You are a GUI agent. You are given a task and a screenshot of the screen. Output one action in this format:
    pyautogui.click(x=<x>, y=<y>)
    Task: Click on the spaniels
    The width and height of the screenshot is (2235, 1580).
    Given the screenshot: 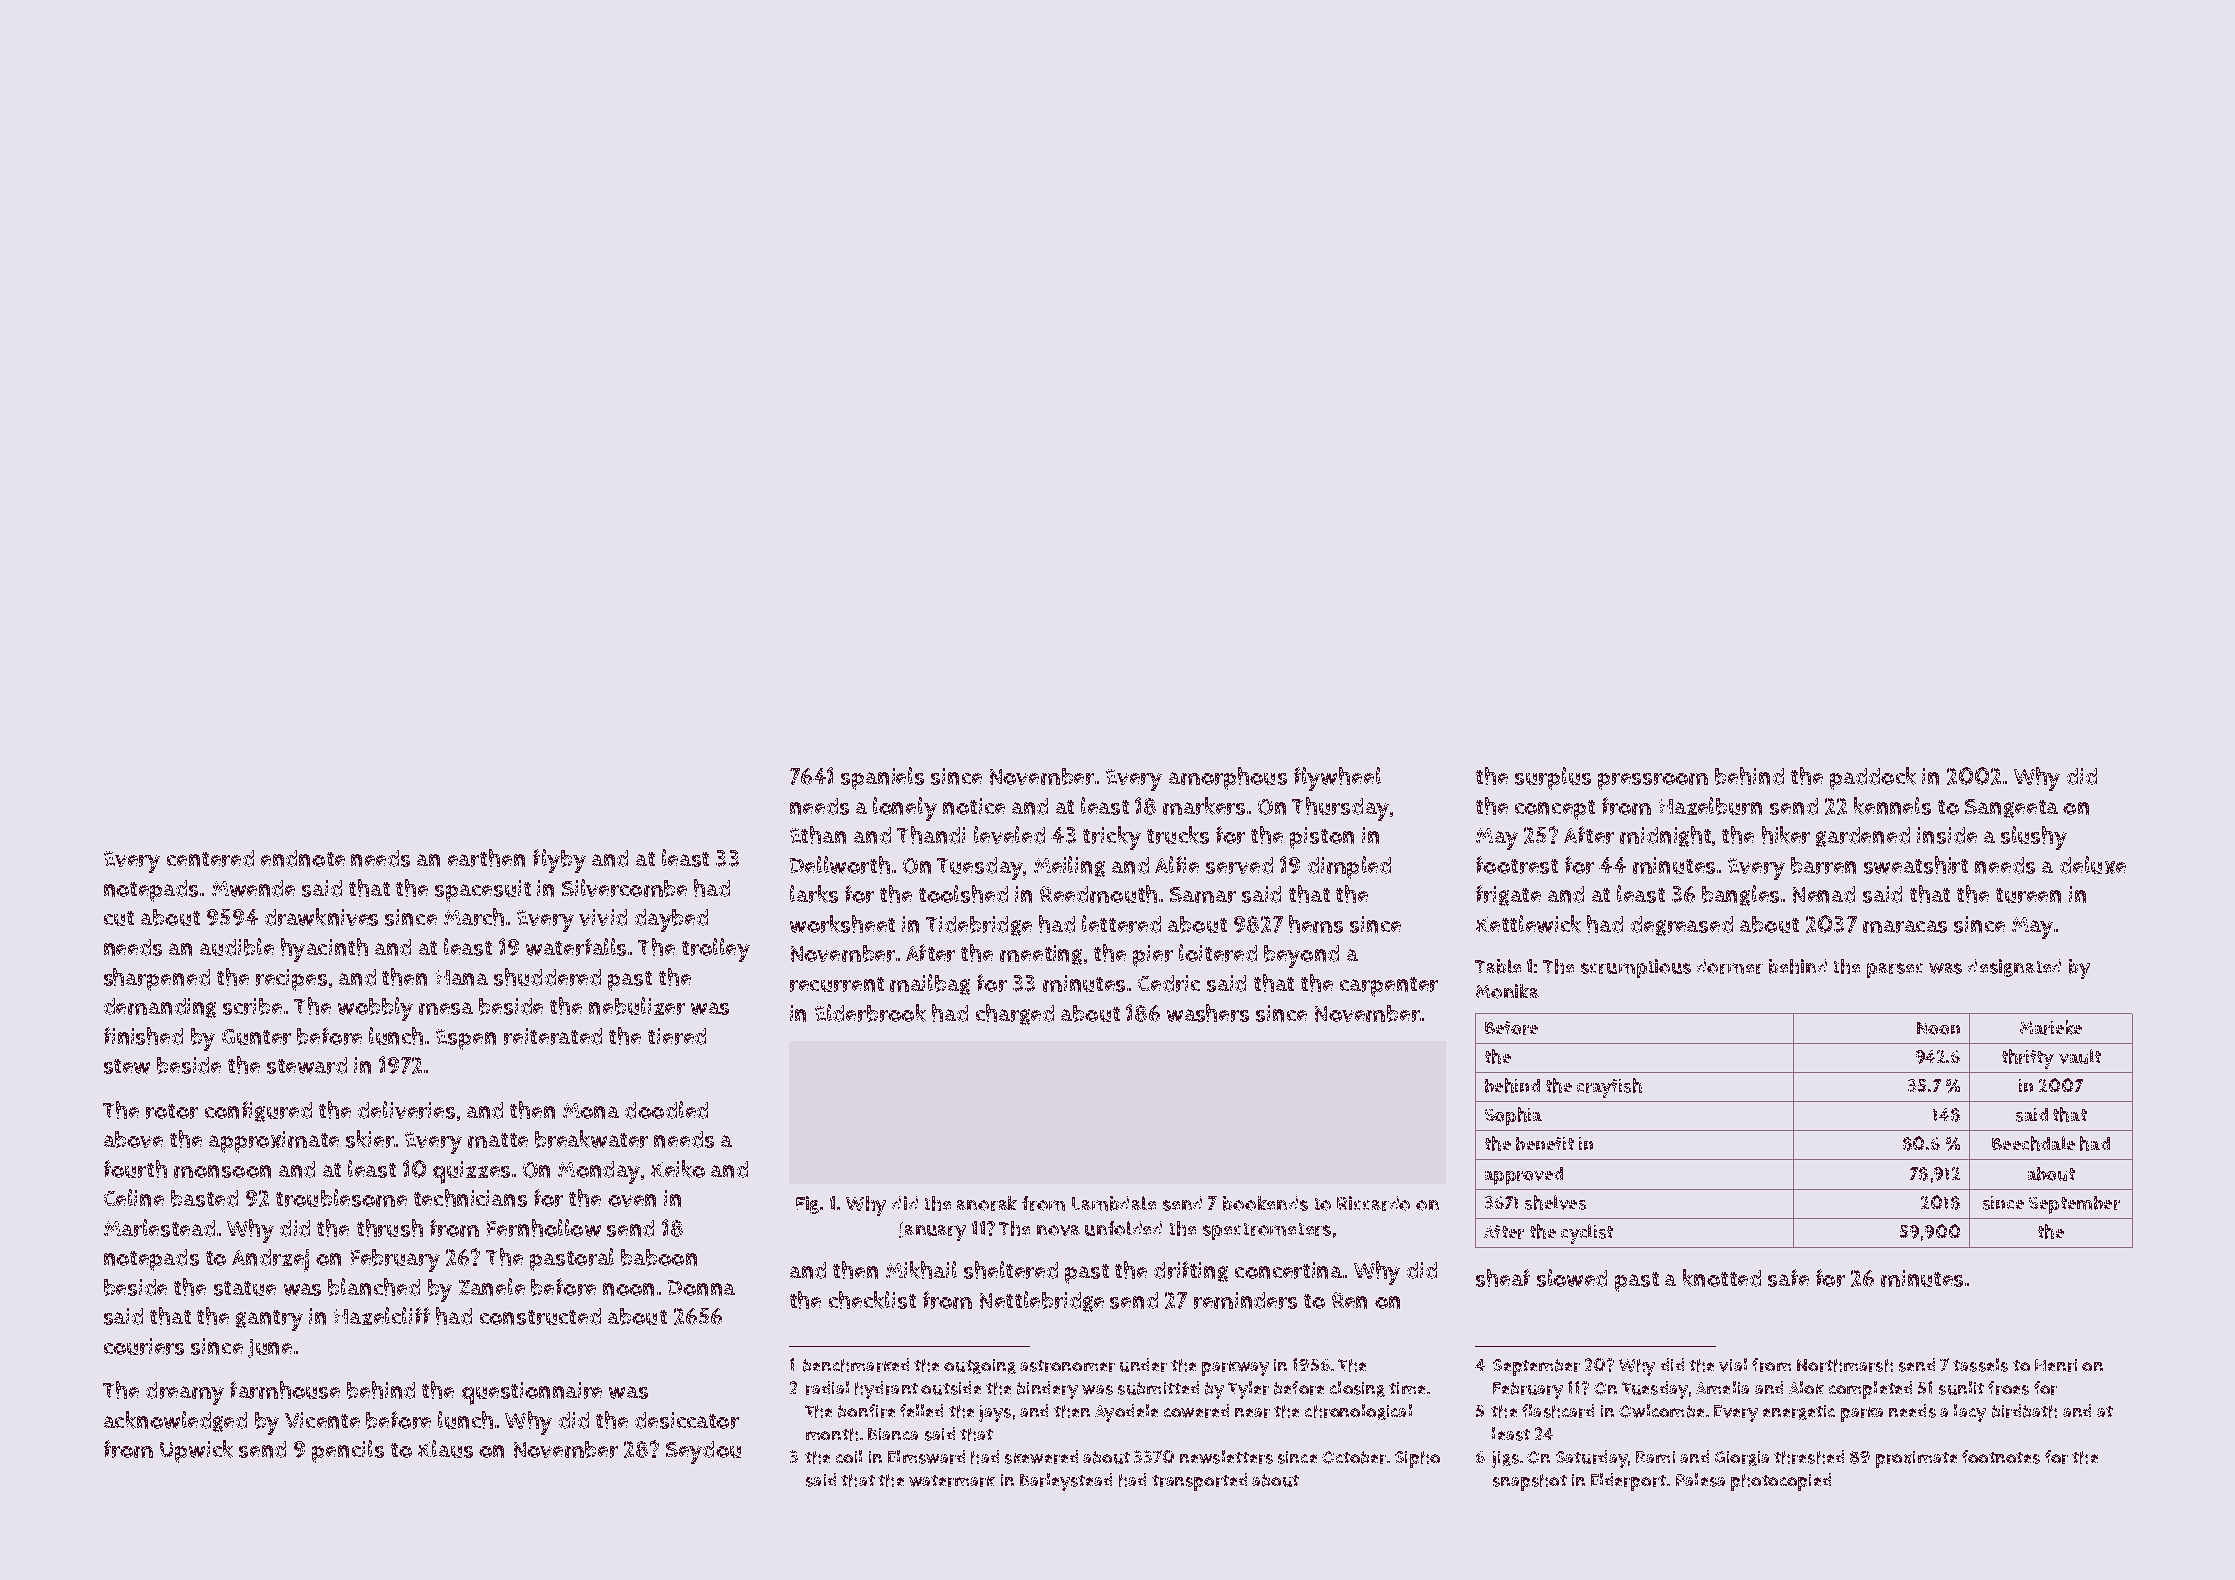 What is the action you would take?
    pyautogui.click(x=882, y=778)
